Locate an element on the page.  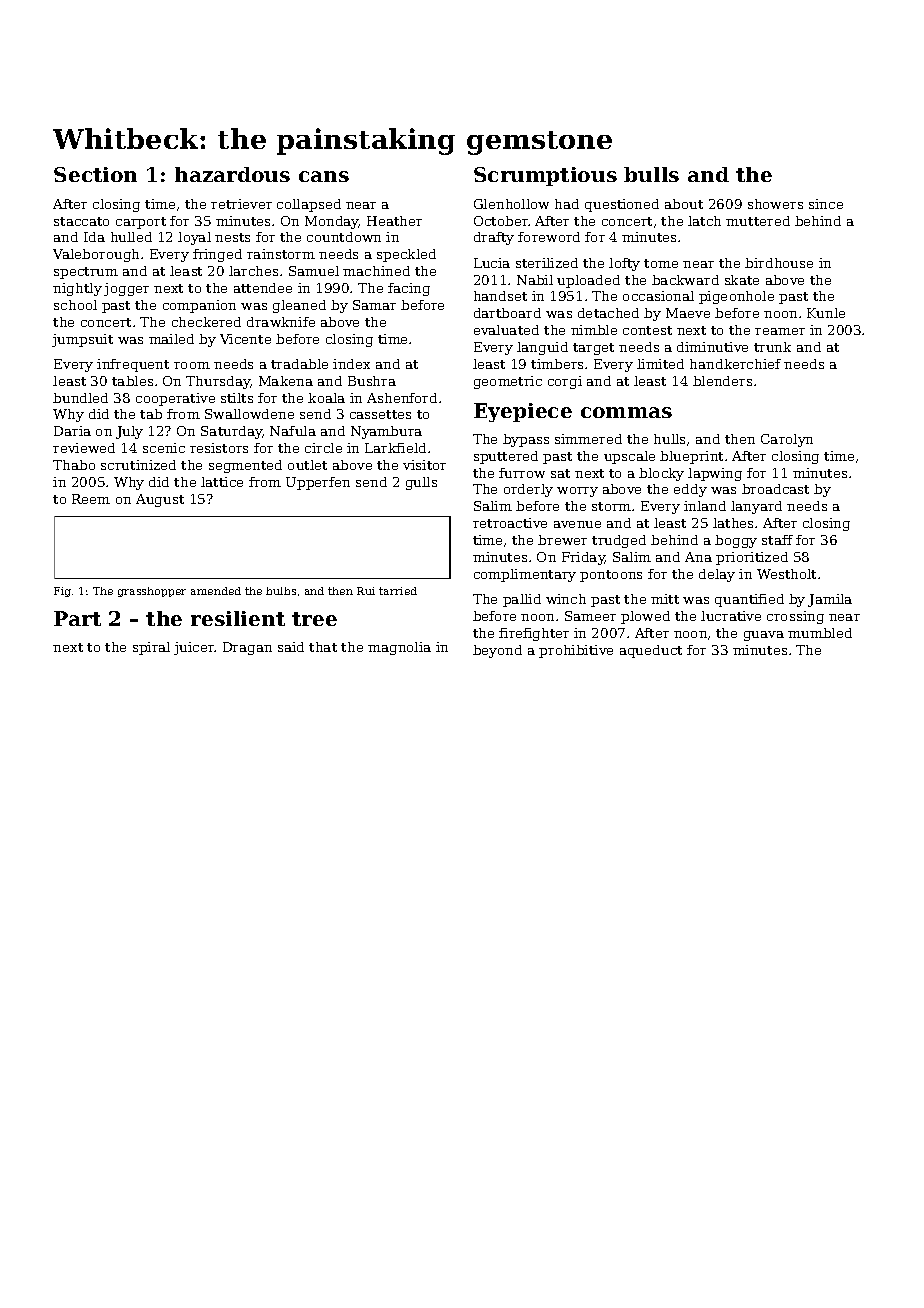
drafty is located at coordinates (494, 238).
